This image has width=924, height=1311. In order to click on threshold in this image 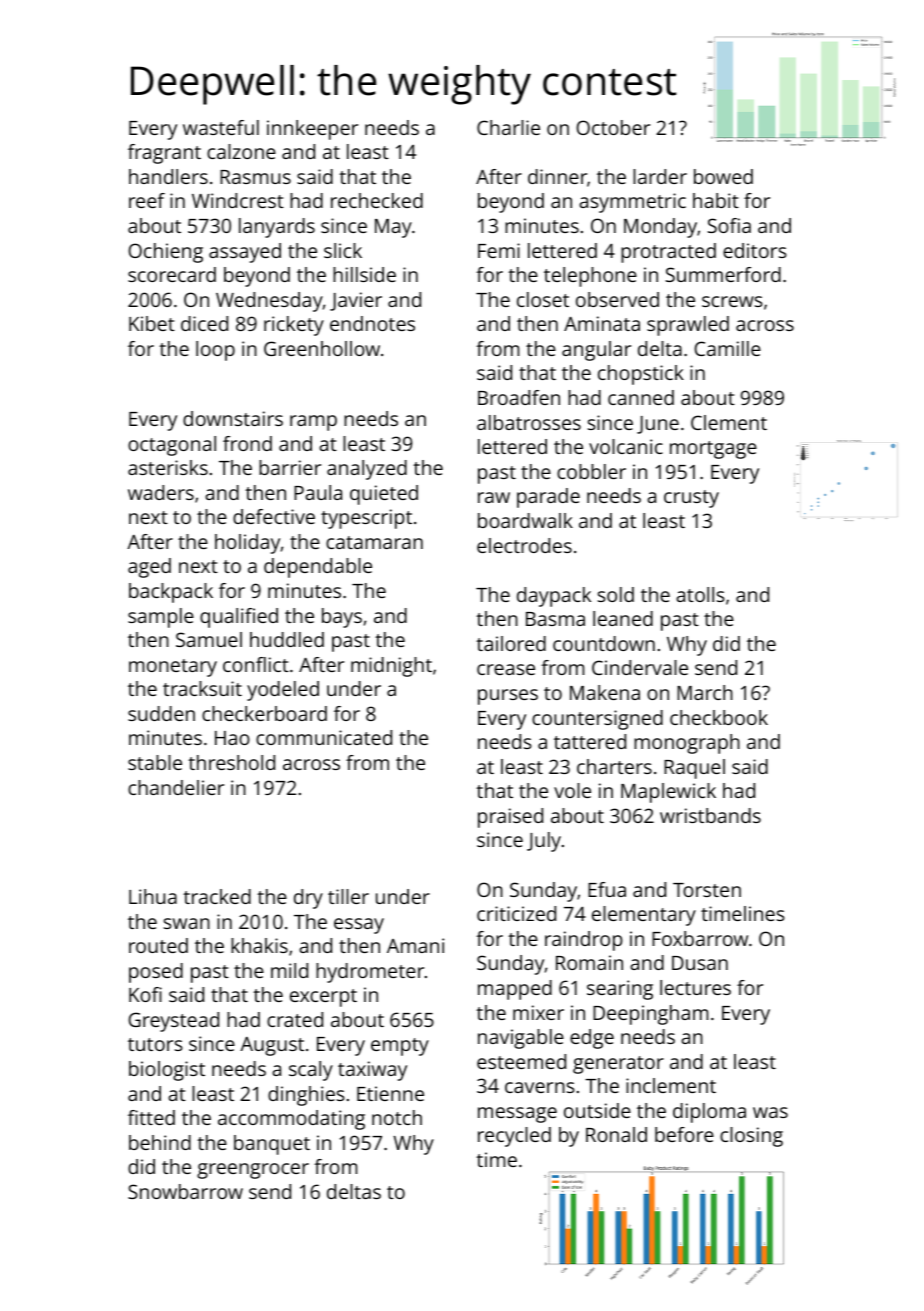, I will do `click(231, 762)`.
